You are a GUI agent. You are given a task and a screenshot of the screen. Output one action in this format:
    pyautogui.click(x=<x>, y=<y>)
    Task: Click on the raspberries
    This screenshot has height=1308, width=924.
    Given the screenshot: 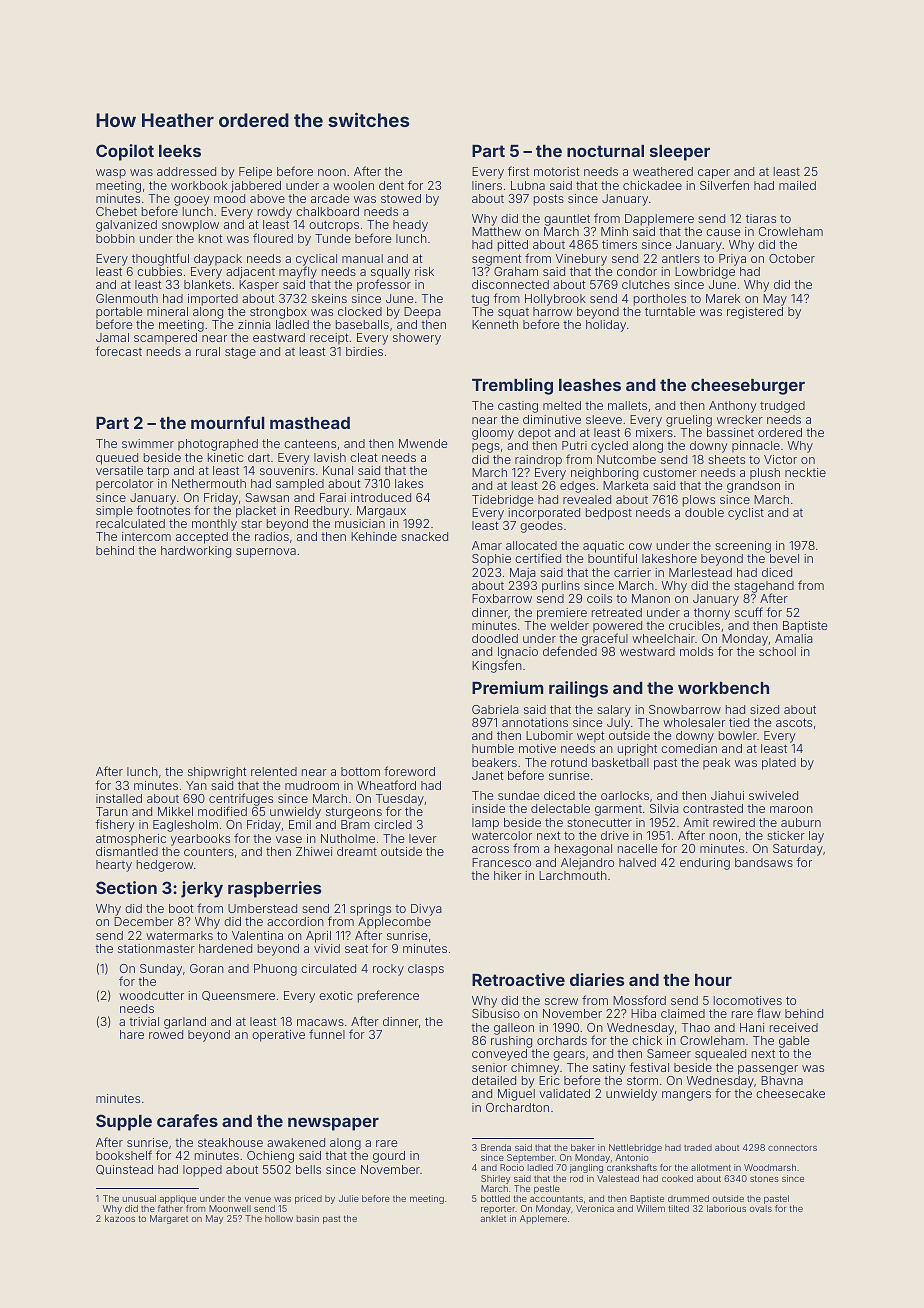 What is the action you would take?
    pyautogui.click(x=274, y=889)
